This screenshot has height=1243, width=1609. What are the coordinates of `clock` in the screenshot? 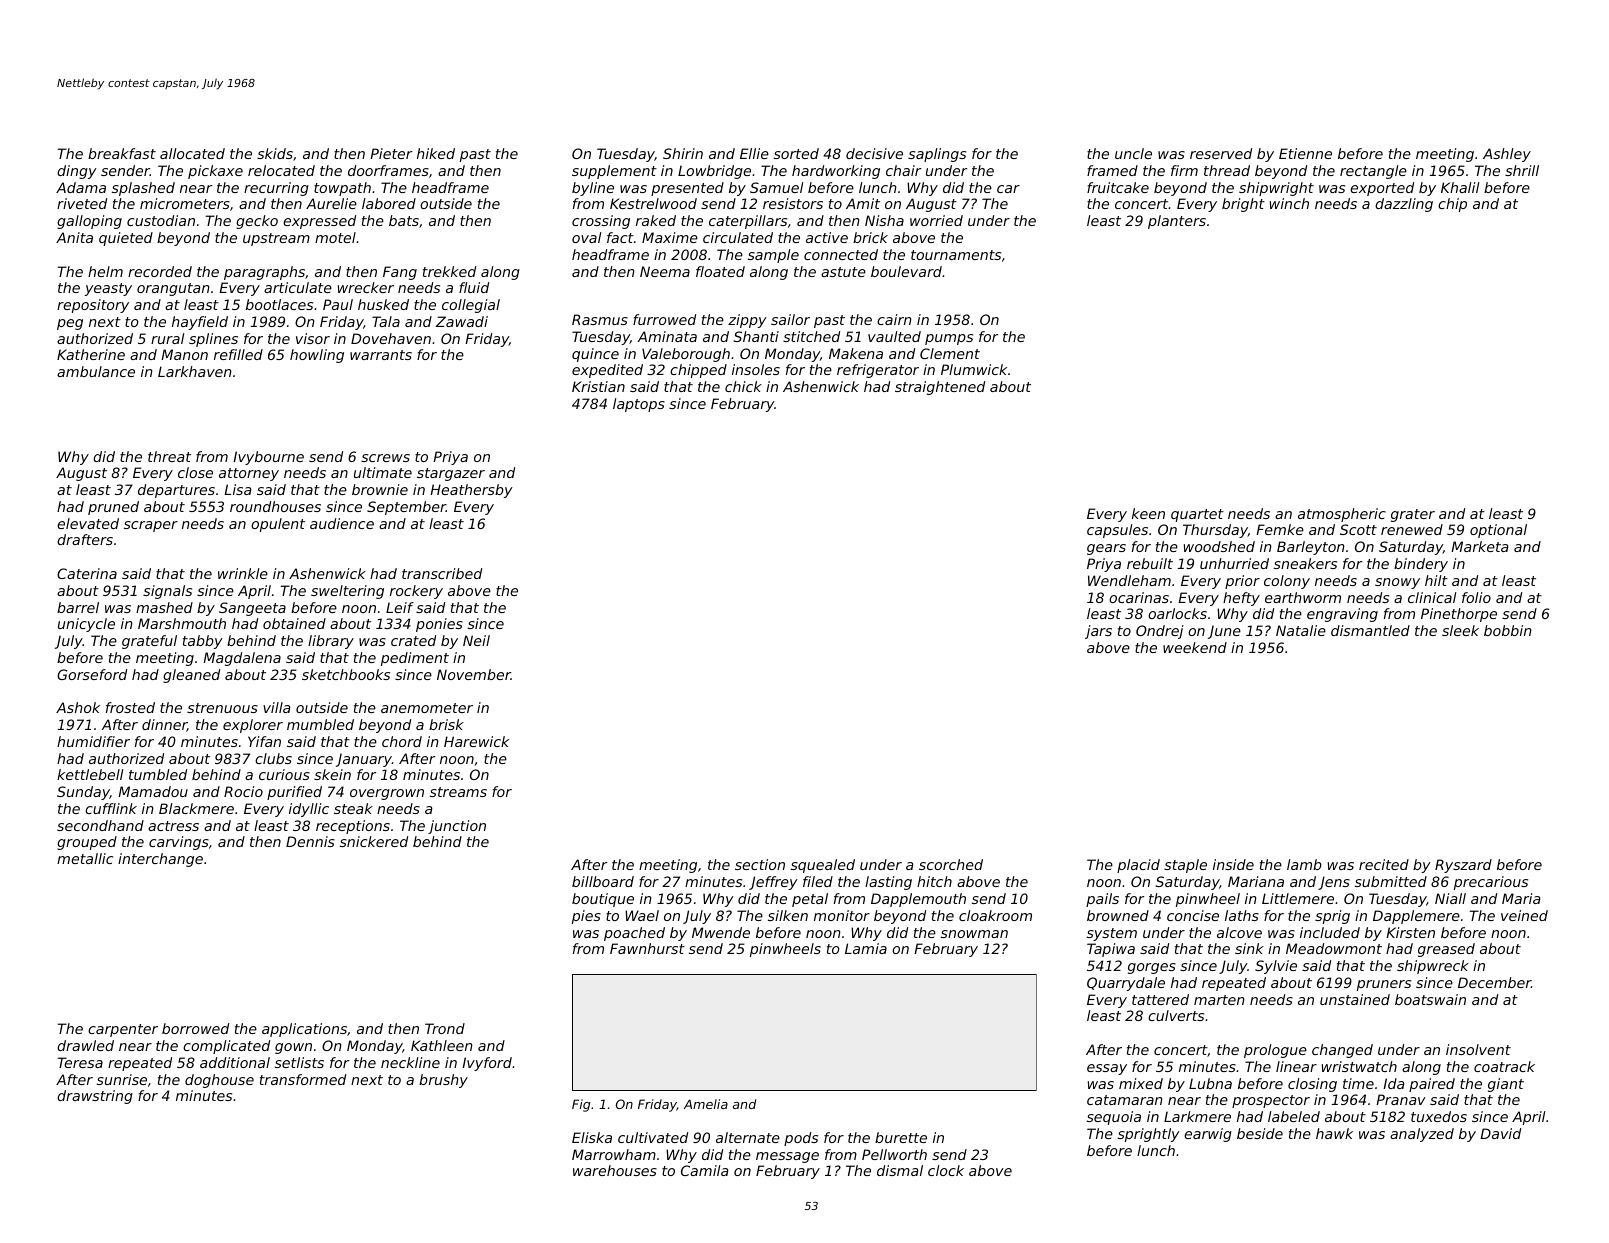 It's located at (946, 1170).
